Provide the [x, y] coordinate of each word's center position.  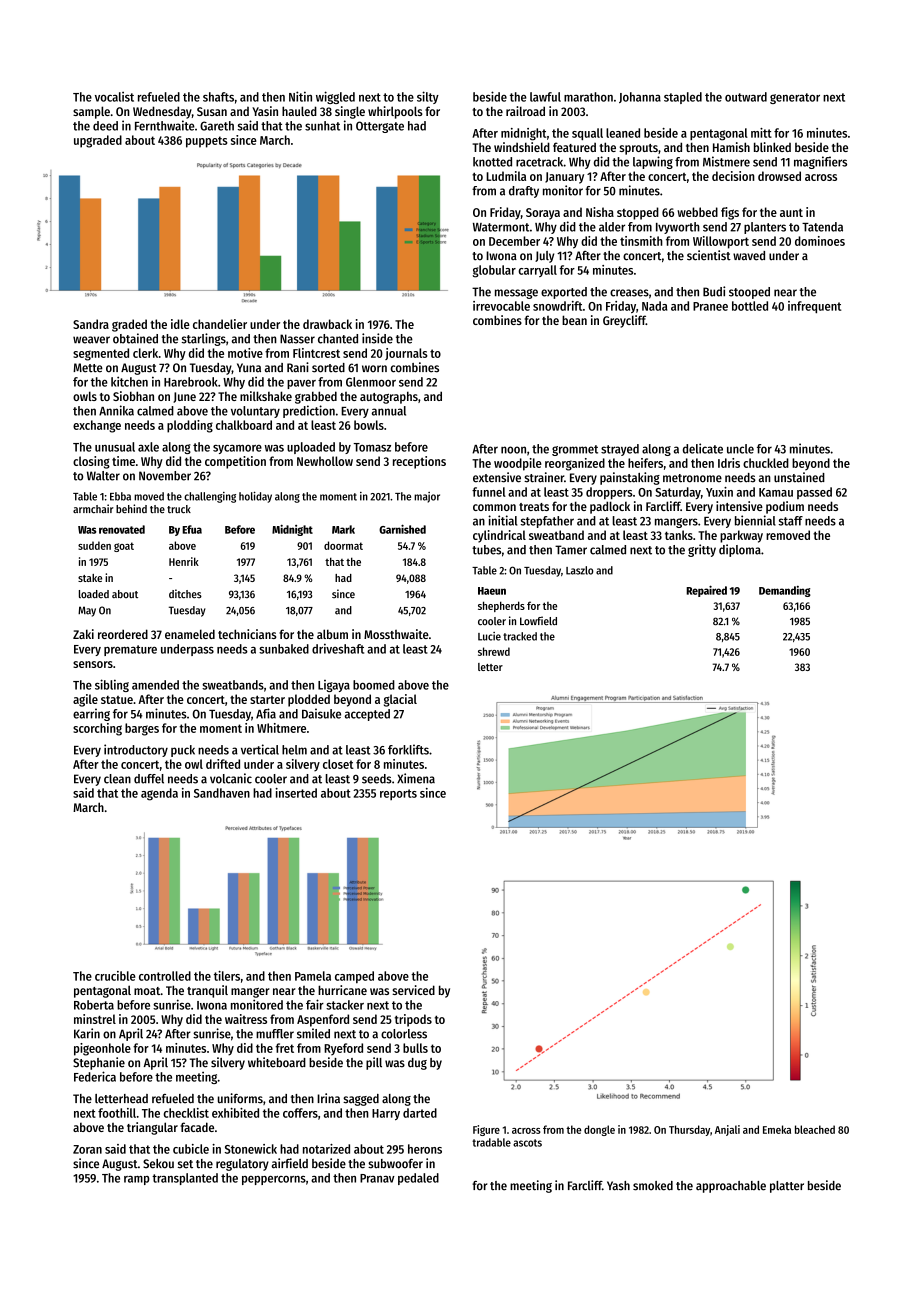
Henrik [184, 561]
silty [428, 97]
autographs [389, 397]
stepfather [547, 522]
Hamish [731, 147]
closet [338, 764]
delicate [703, 448]
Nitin [300, 96]
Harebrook [191, 382]
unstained [799, 477]
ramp [137, 1180]
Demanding [785, 591]
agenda [159, 794]
